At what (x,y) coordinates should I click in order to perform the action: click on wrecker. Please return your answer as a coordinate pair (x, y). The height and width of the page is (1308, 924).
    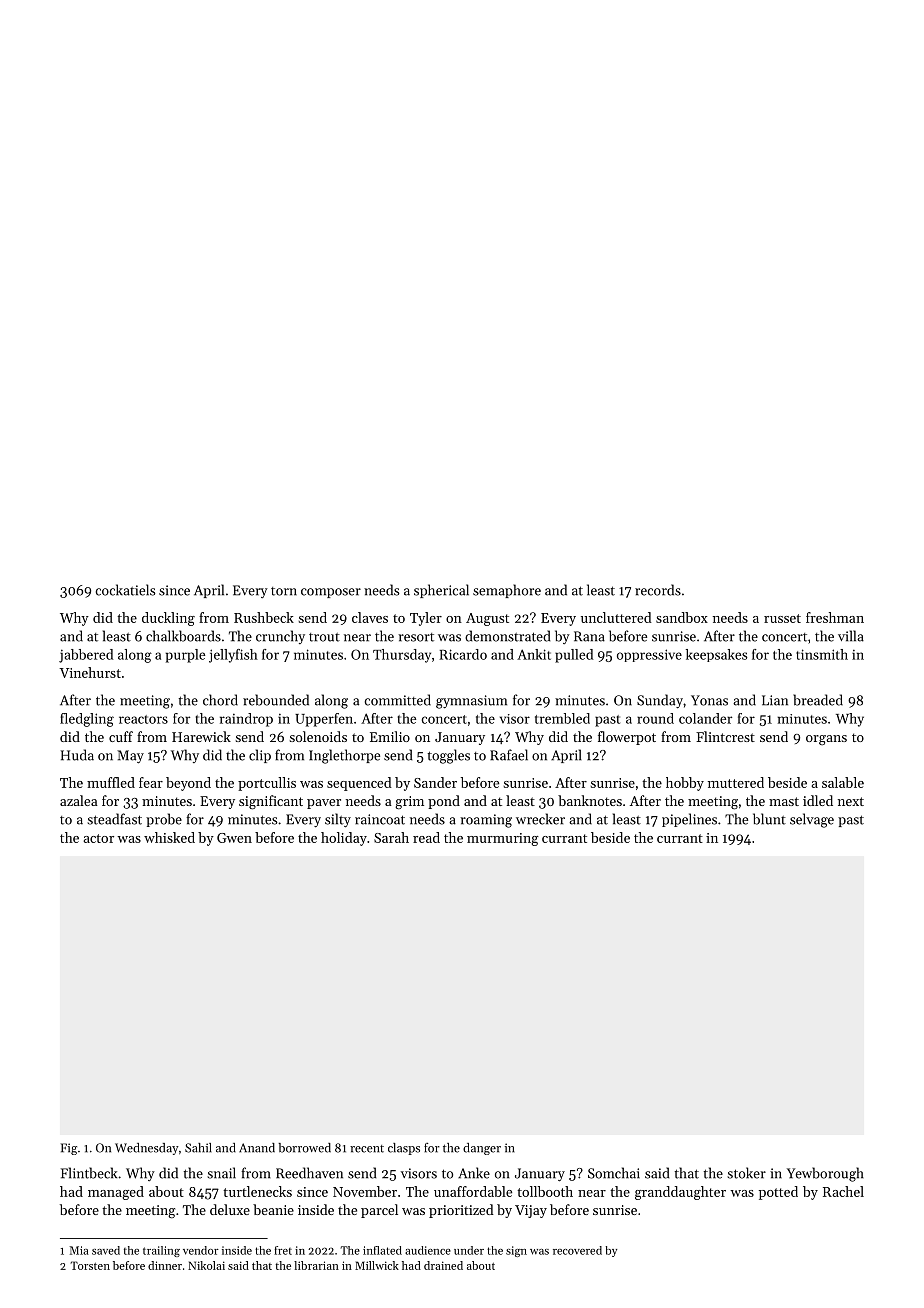
    Looking at the image, I should click on (540, 819).
